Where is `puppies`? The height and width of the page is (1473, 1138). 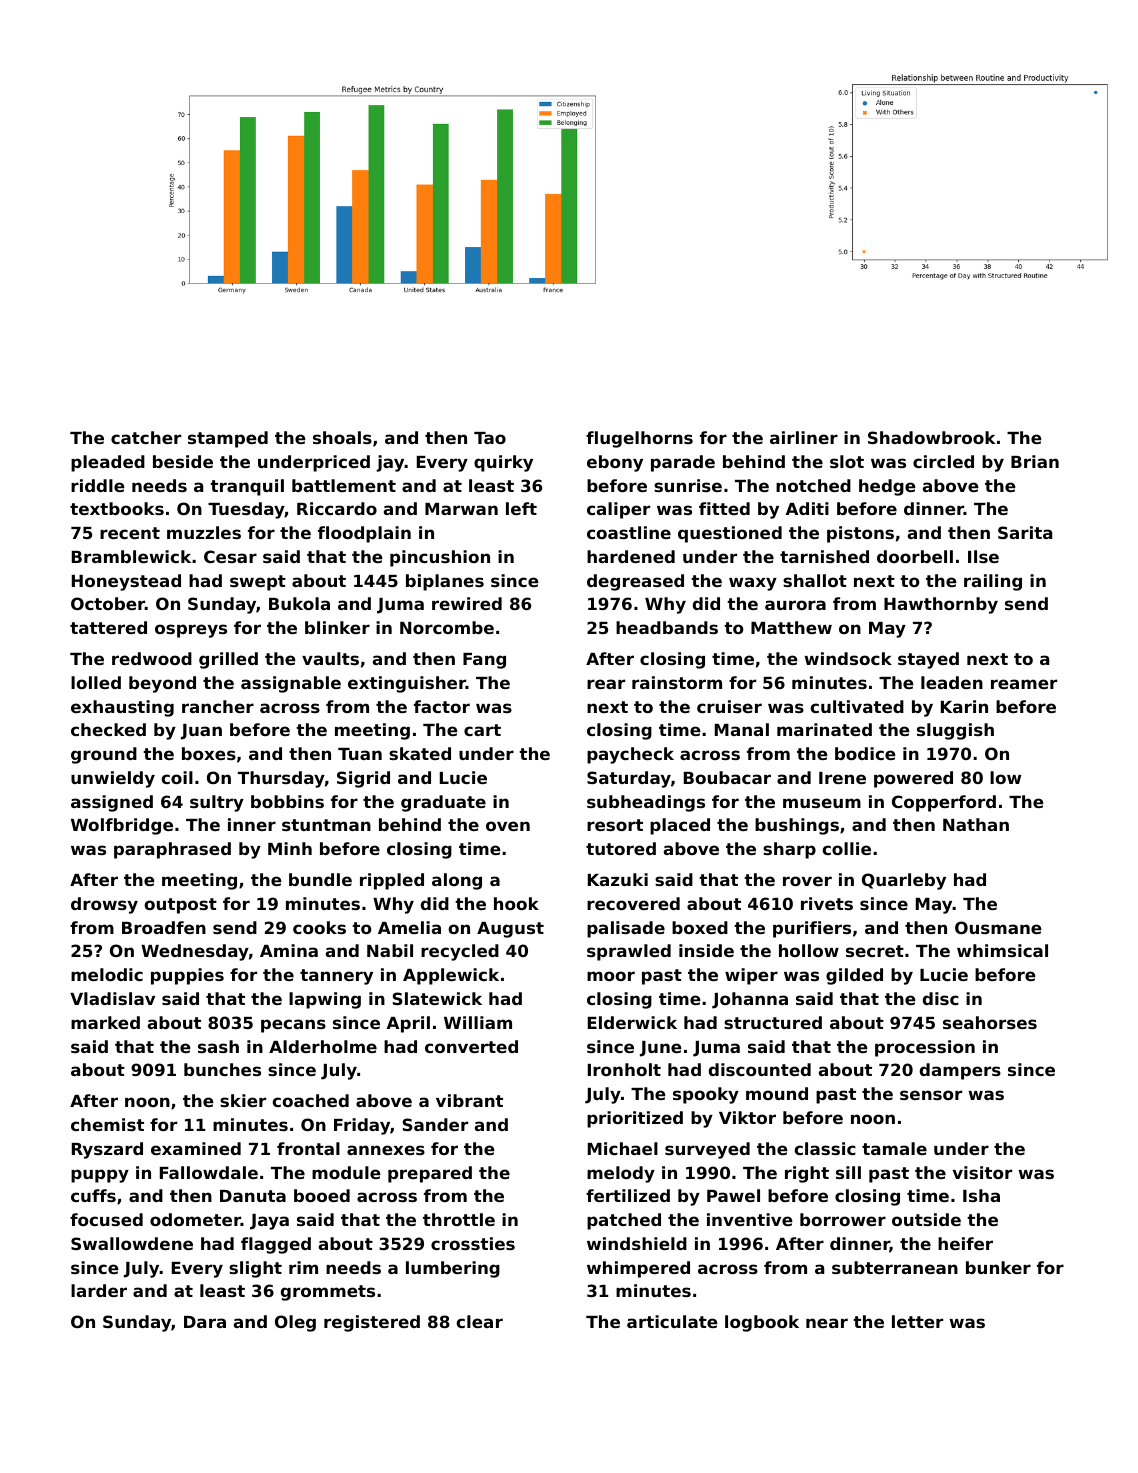
puppies is located at coordinates (187, 976).
